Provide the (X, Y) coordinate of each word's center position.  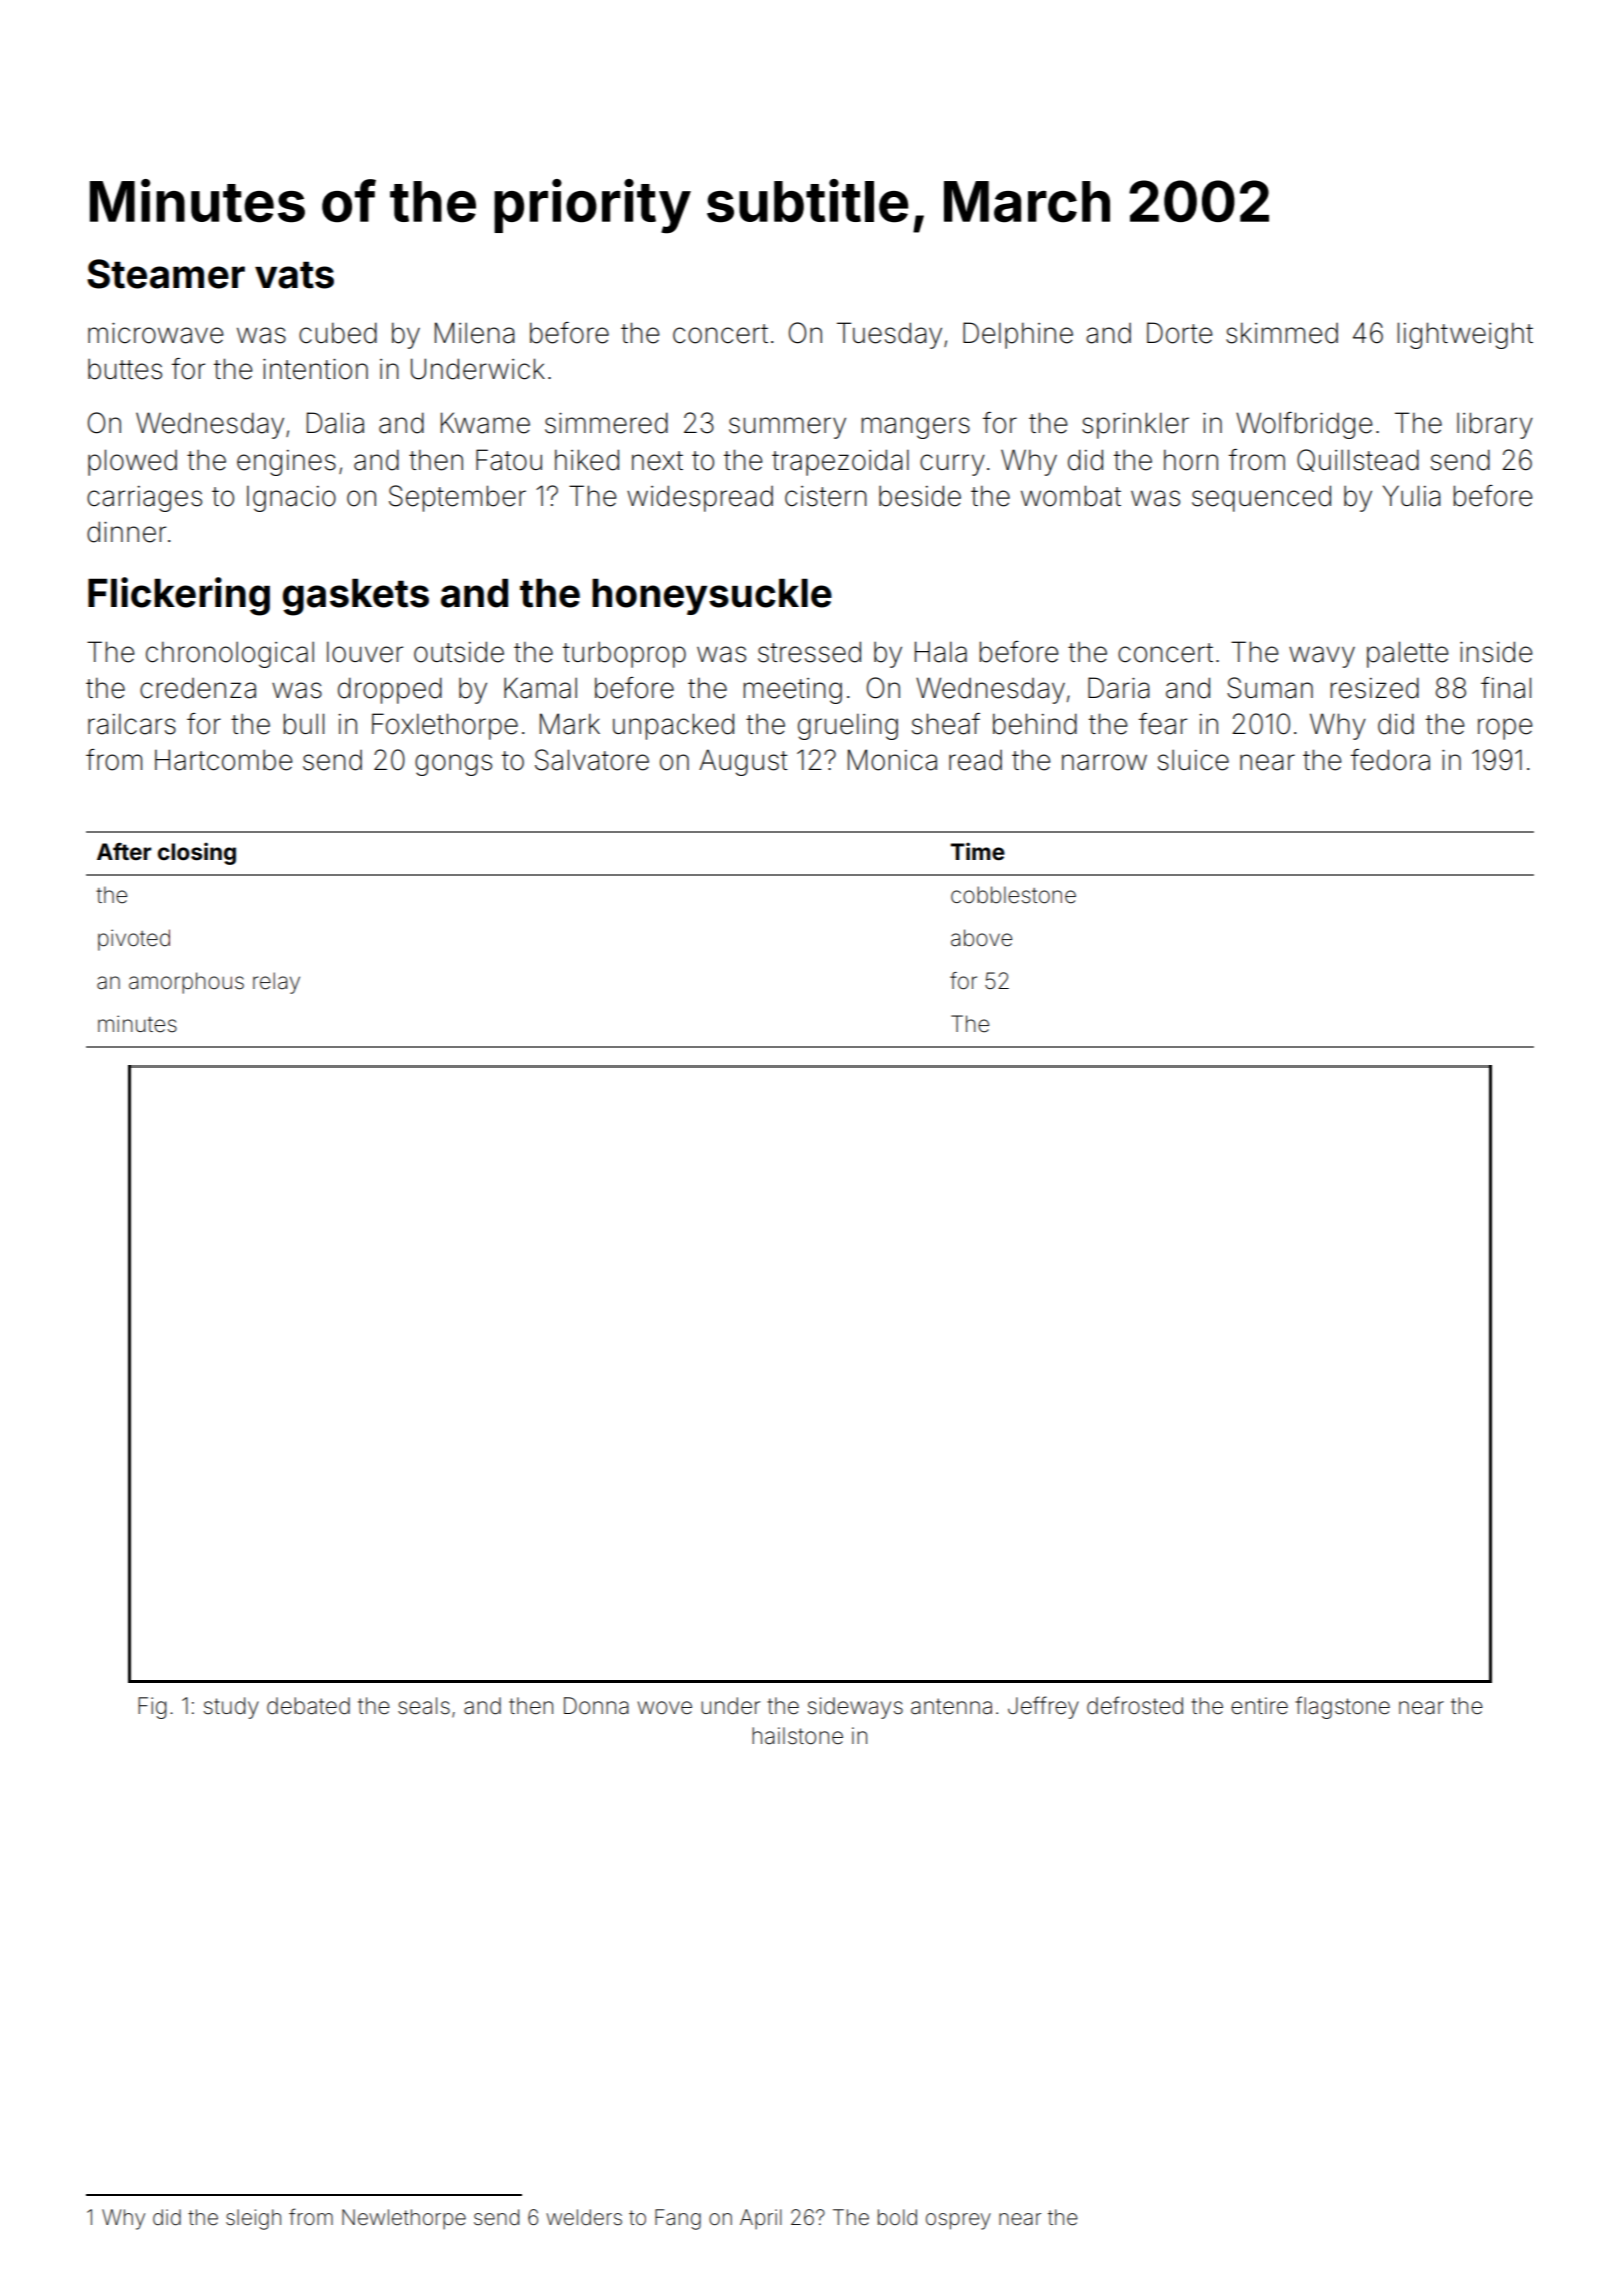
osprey (958, 2221)
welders (584, 2217)
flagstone (1342, 1707)
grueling (848, 726)
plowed (132, 462)
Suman (1270, 688)
